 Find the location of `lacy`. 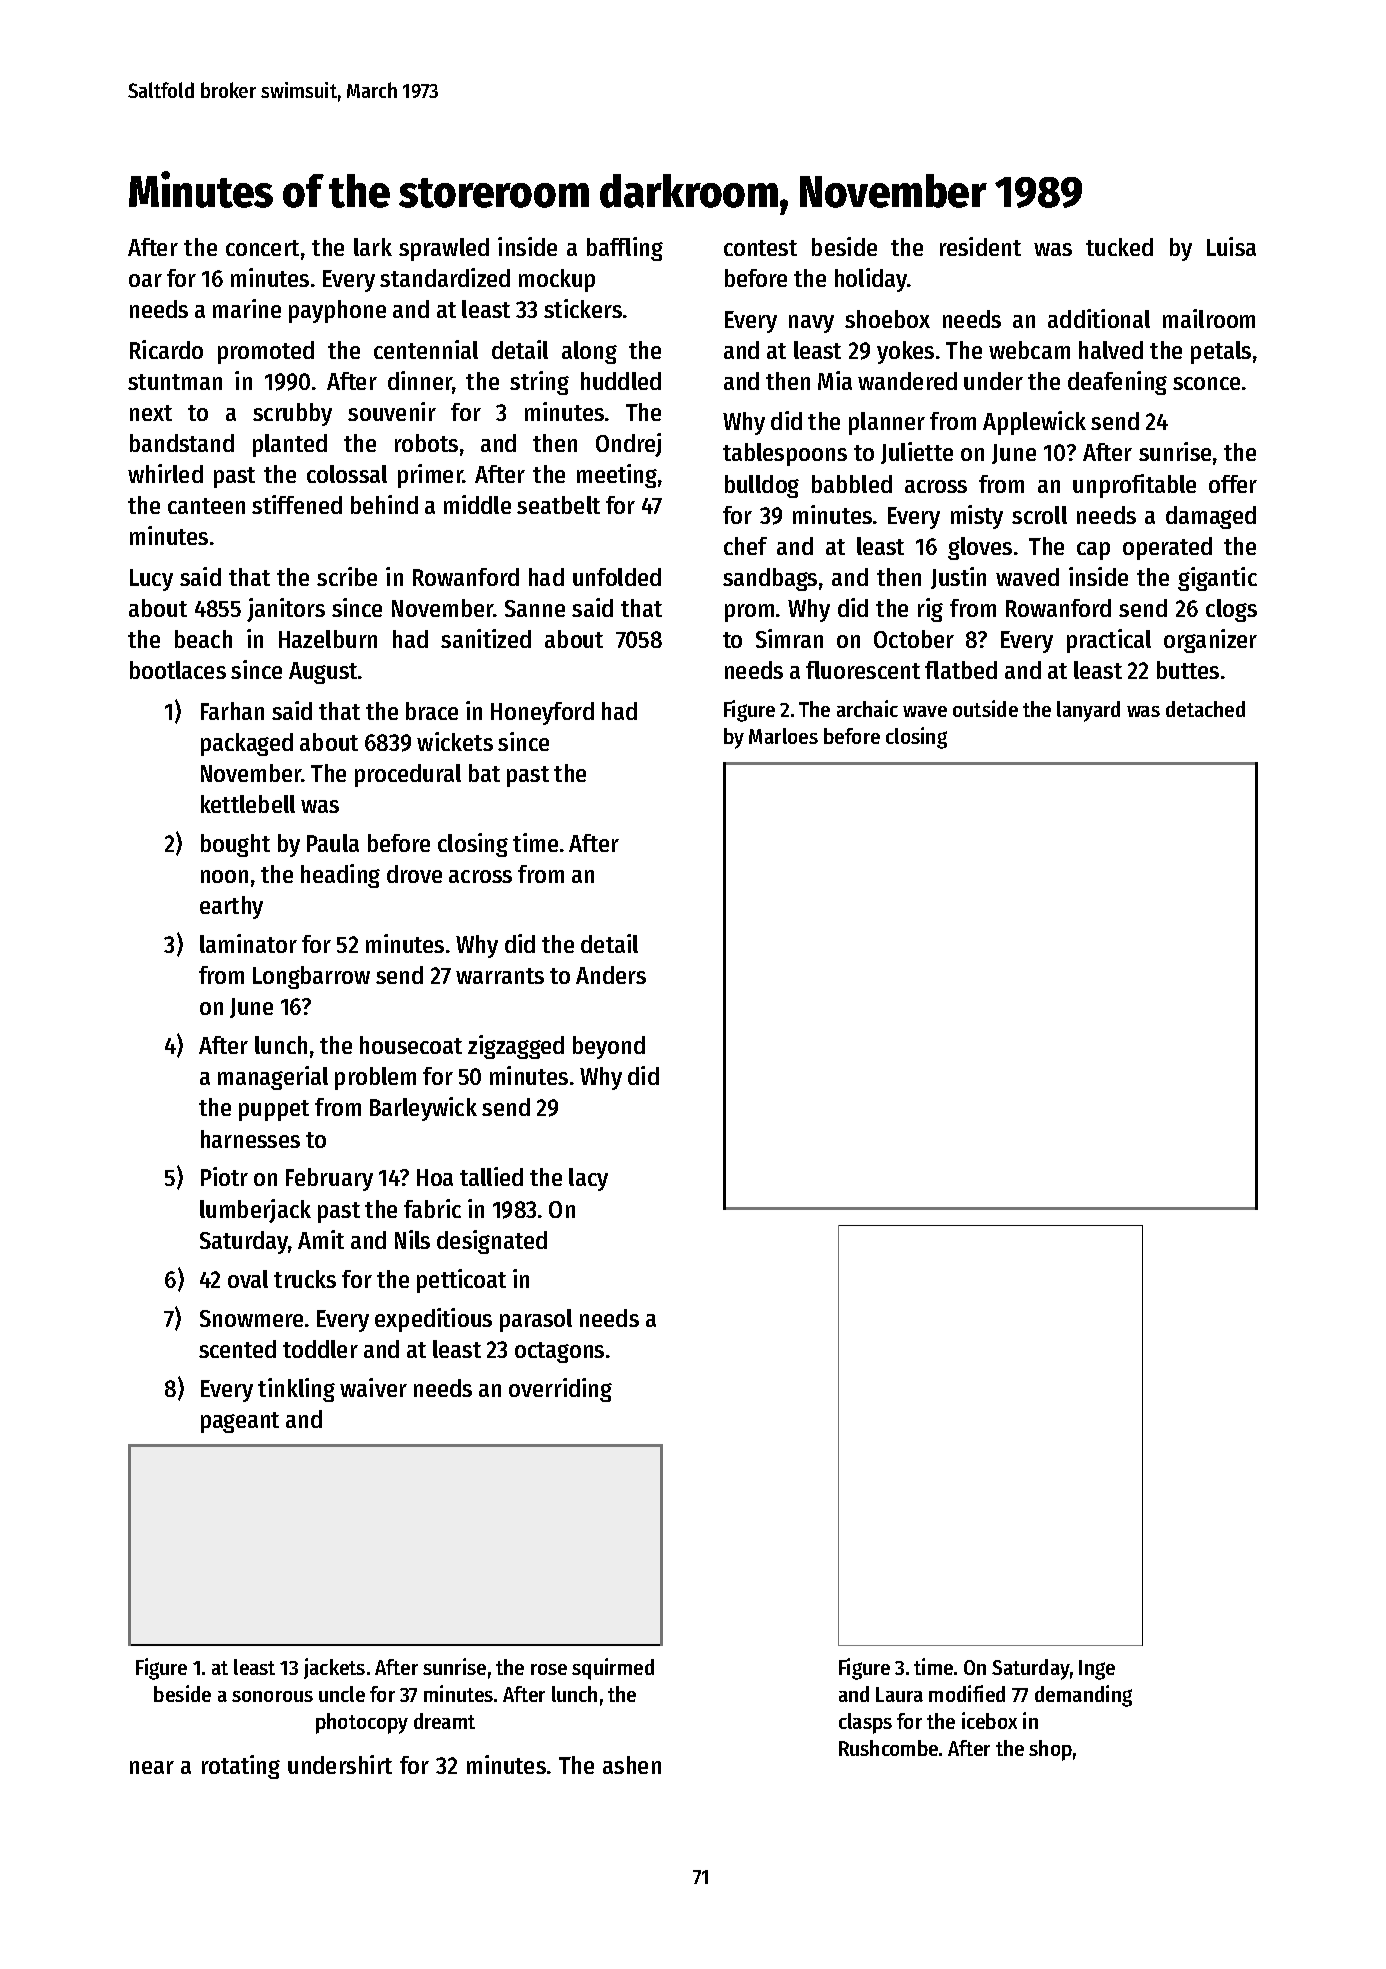

lacy is located at coordinates (588, 1179).
